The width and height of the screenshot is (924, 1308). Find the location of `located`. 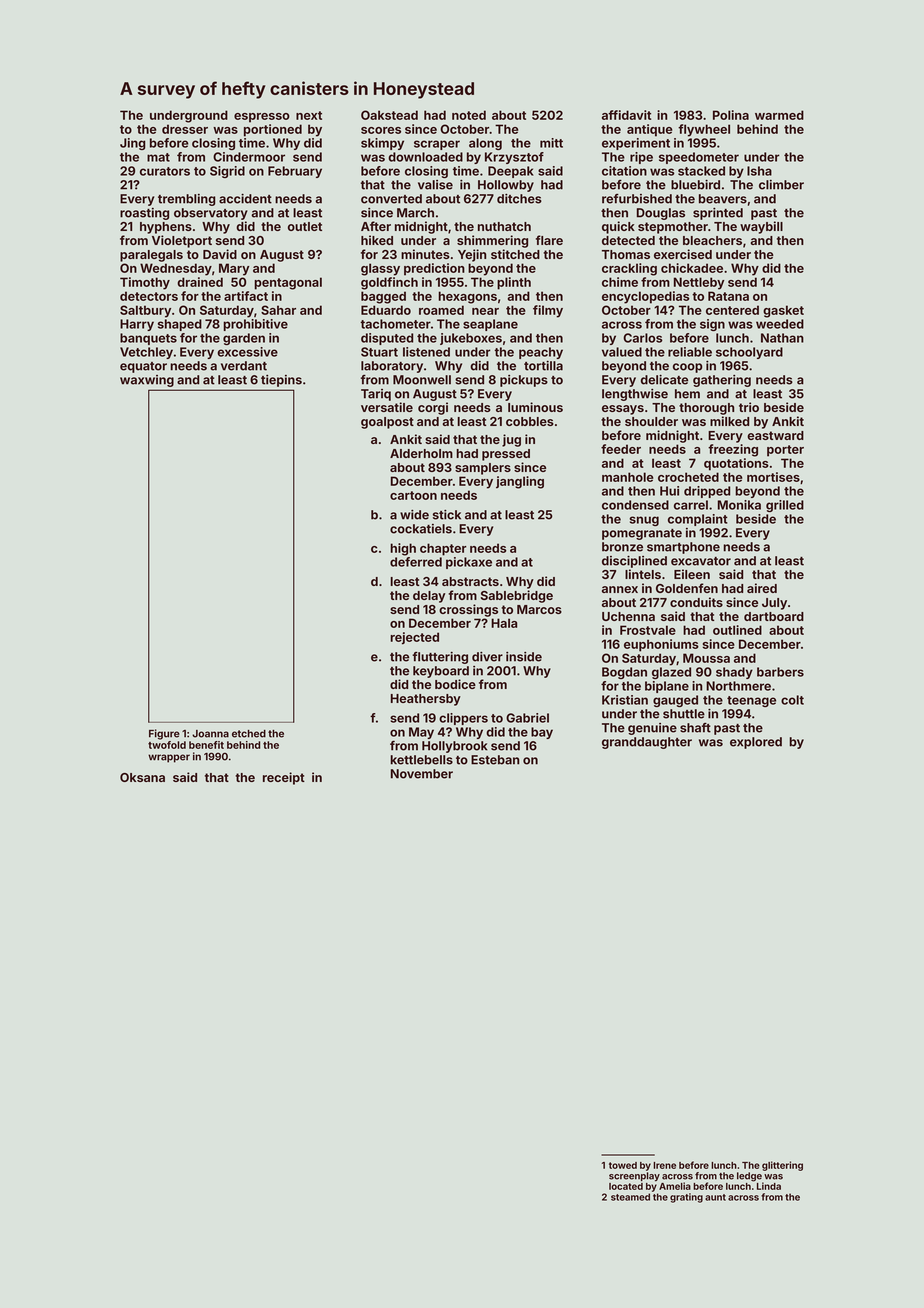

located is located at coordinates (626, 1186).
